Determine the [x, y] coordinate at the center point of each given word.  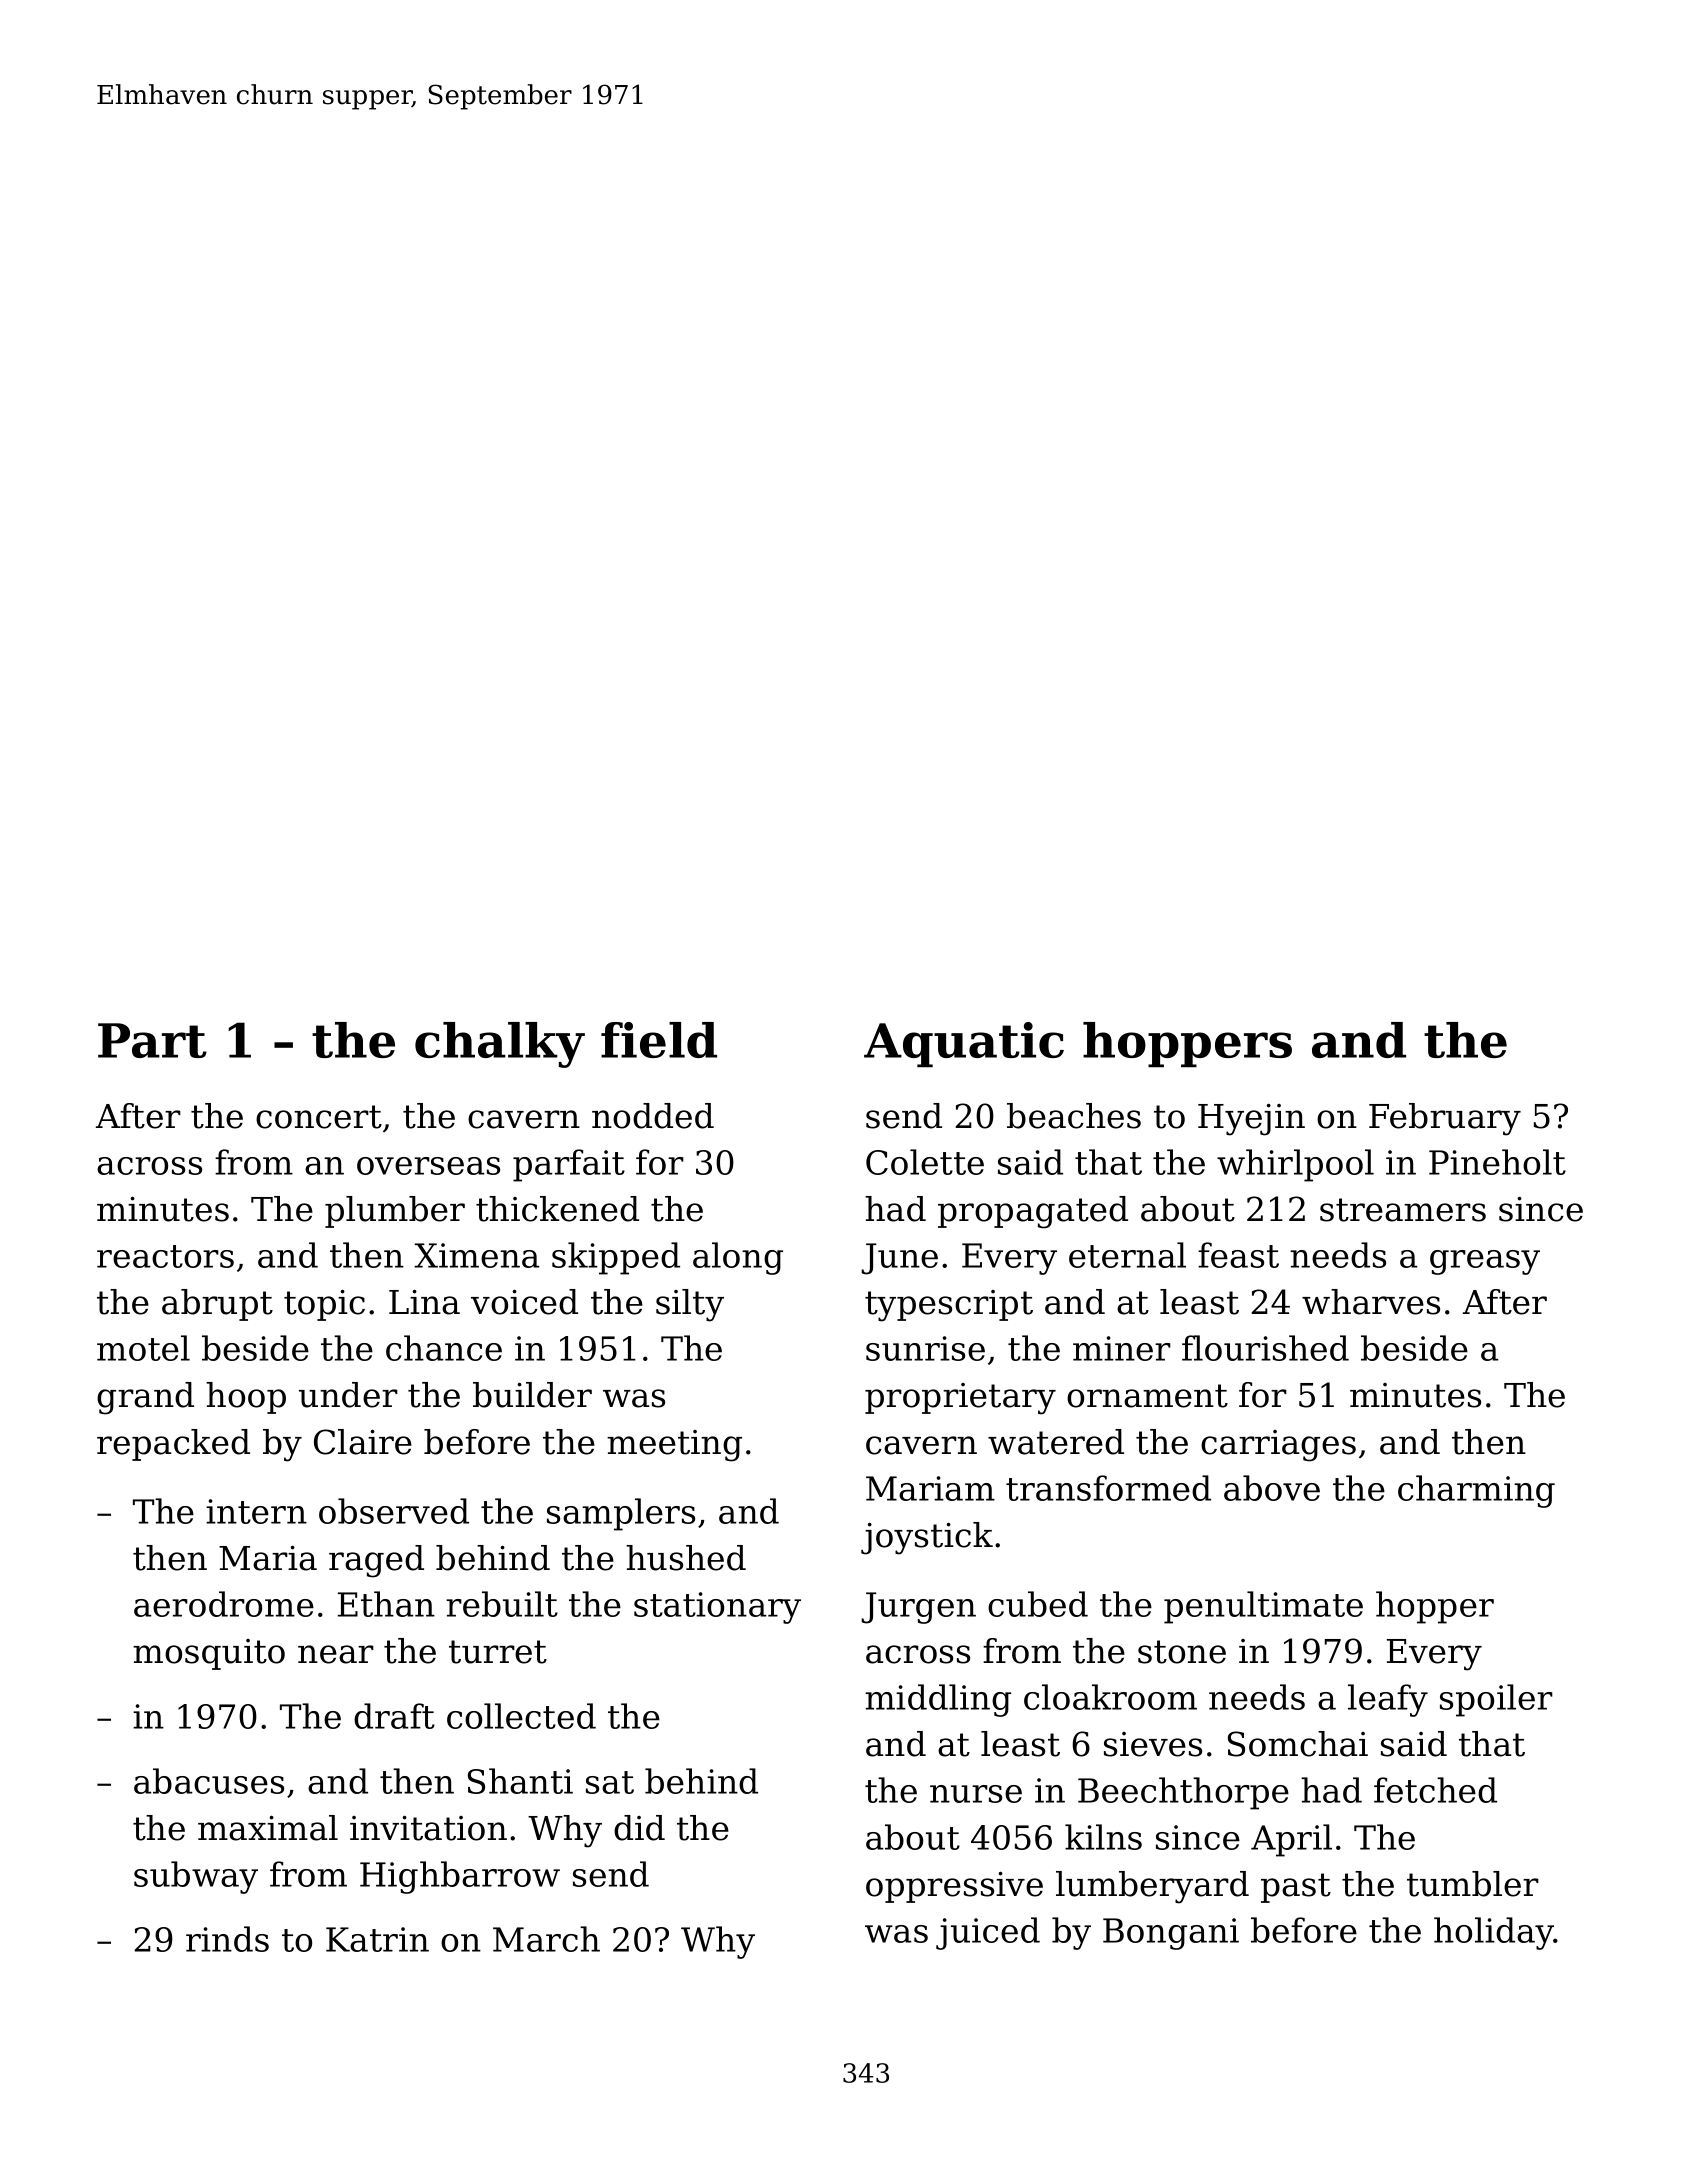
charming [1476, 1491]
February [1445, 1119]
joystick [927, 1538]
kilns [1103, 1837]
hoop [246, 1398]
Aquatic [964, 1044]
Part [152, 1040]
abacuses [209, 1781]
